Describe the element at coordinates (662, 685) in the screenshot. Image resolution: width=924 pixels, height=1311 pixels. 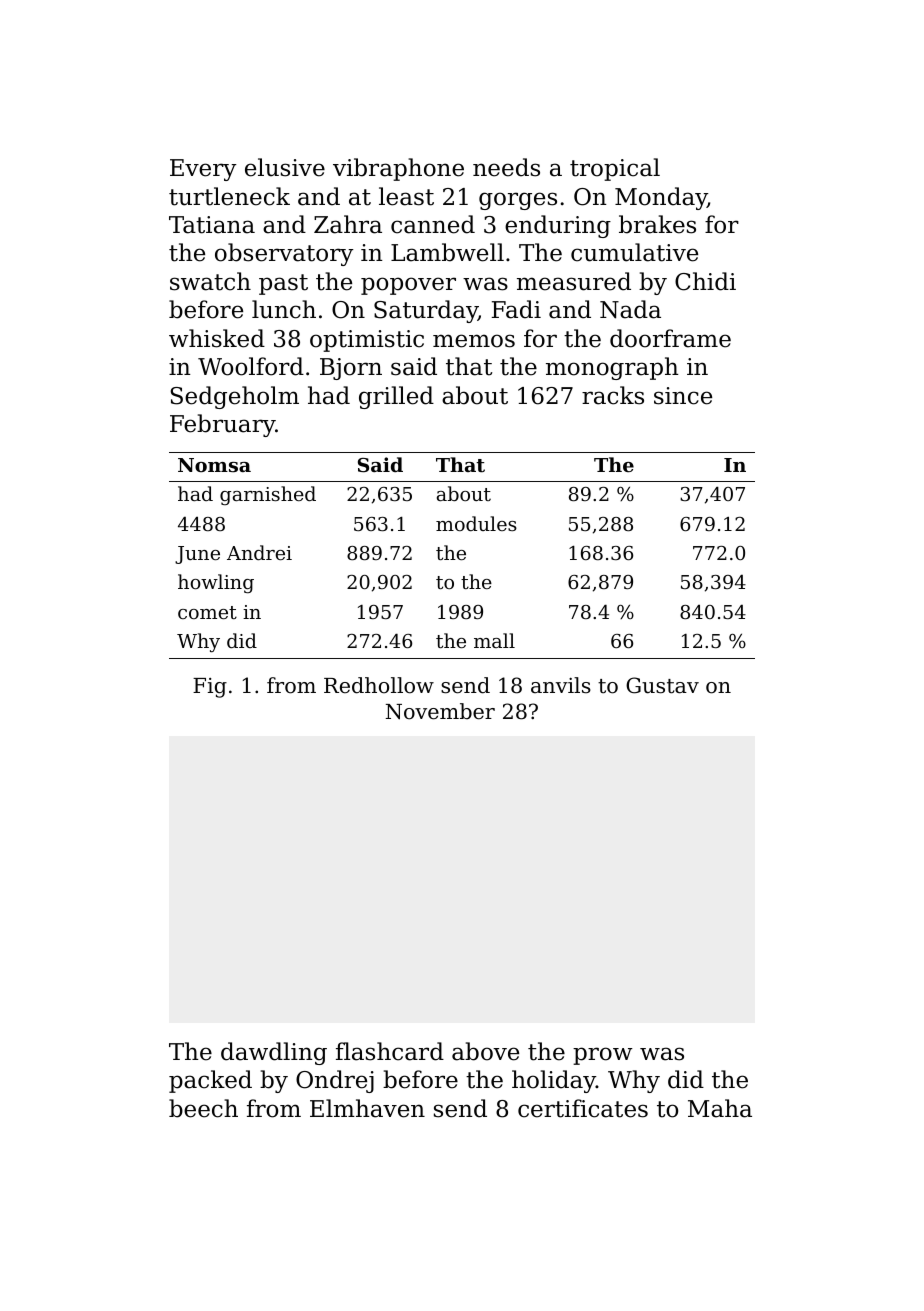
I see `Gustav` at that location.
